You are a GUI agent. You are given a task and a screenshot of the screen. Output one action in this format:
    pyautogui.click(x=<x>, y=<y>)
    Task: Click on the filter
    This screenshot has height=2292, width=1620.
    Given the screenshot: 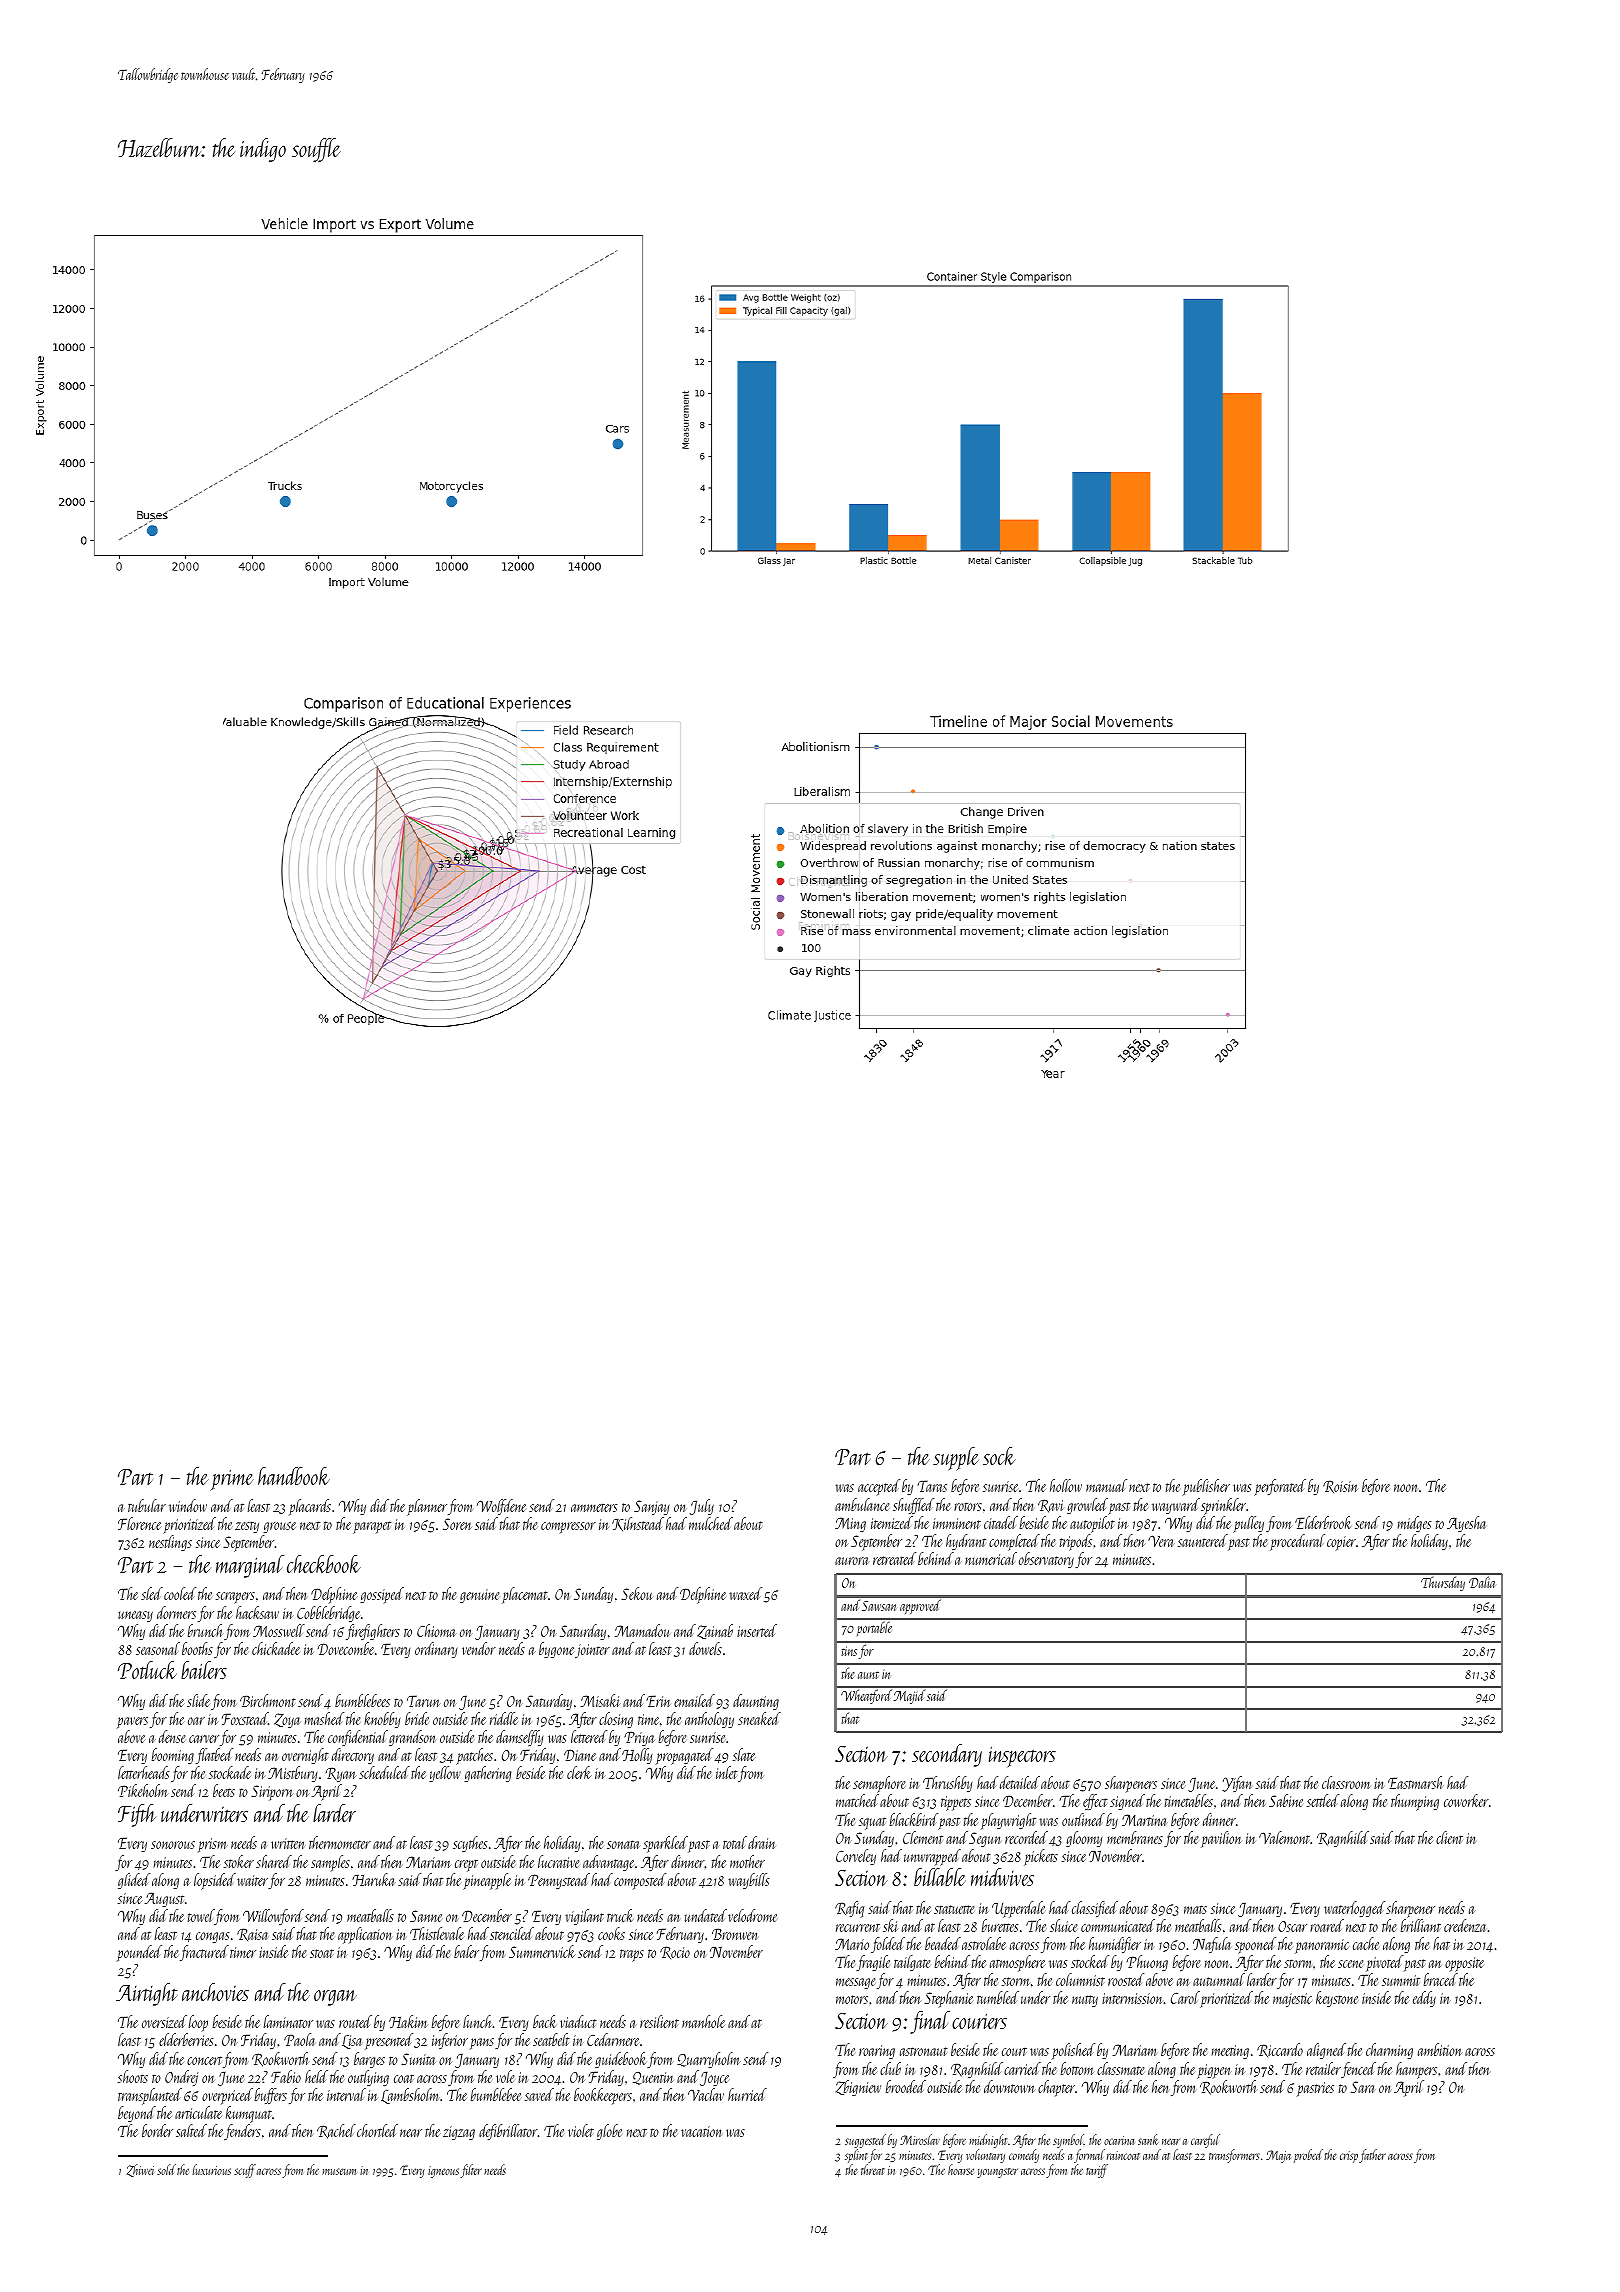 What is the action you would take?
    pyautogui.click(x=471, y=2171)
